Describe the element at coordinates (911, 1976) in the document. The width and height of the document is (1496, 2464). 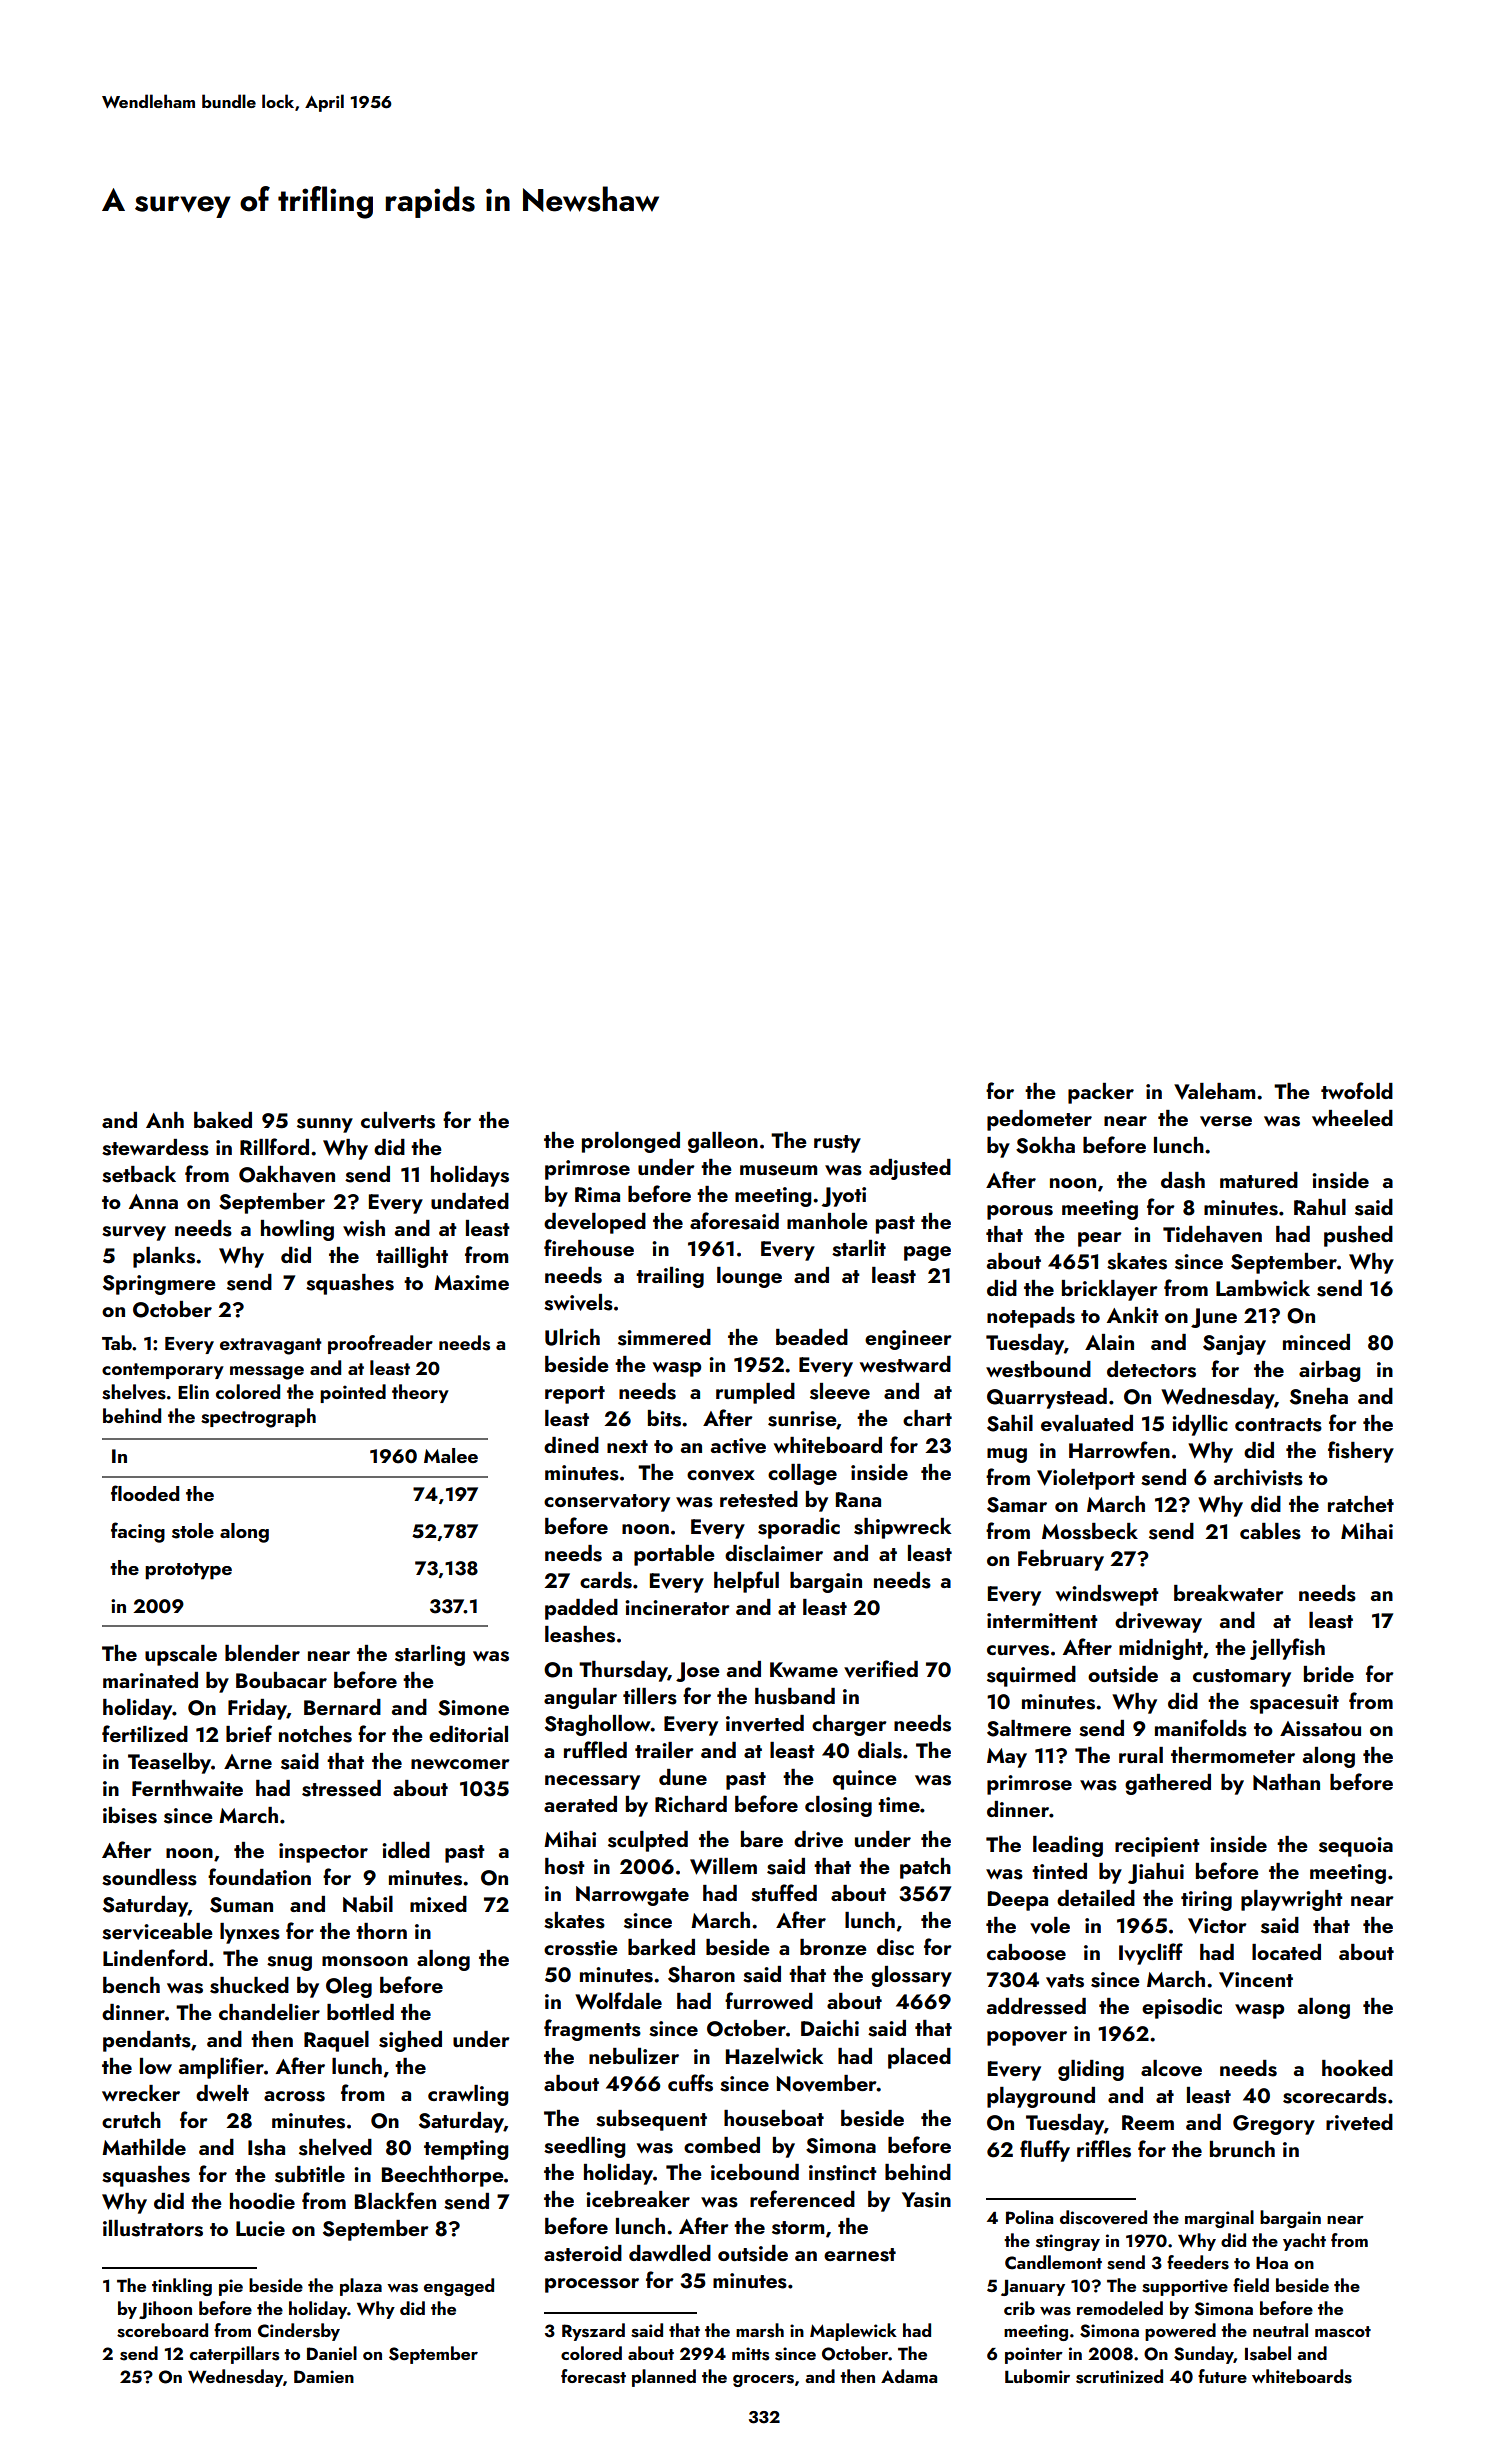
I see `glossary` at that location.
